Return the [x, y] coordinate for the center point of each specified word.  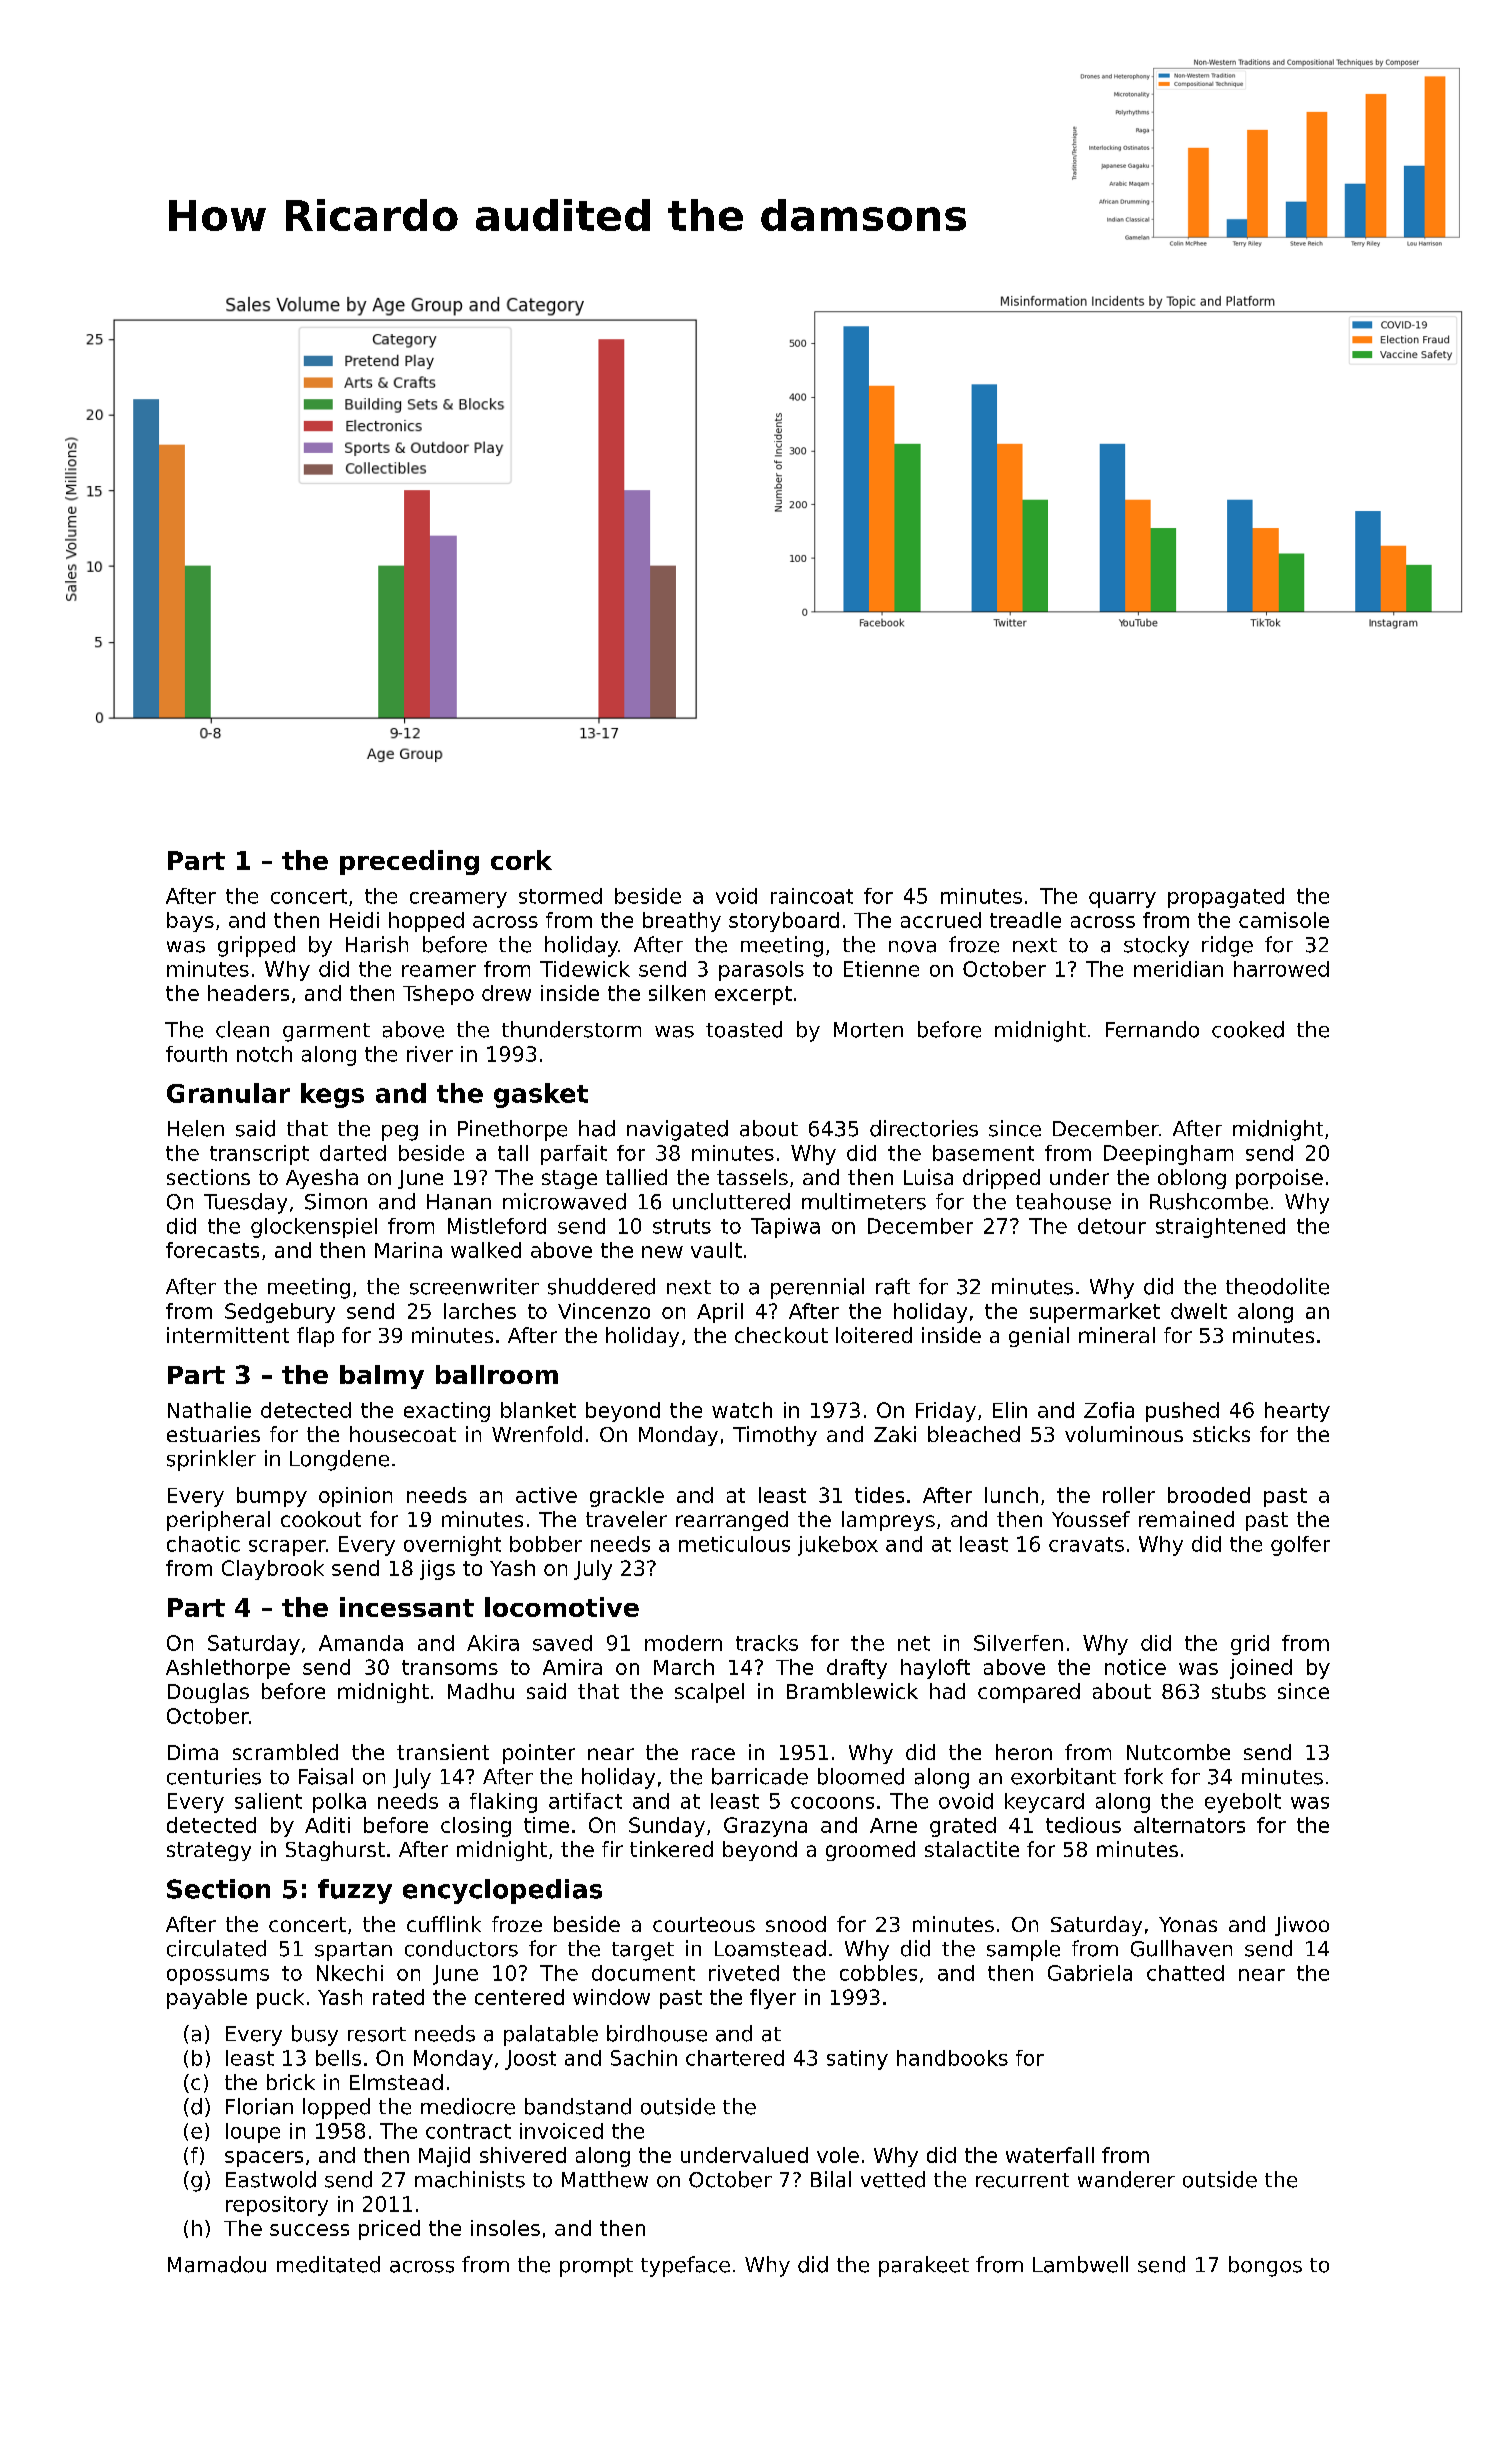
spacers [264, 2159]
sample [1023, 1950]
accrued [941, 920]
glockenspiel [314, 1228]
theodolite [1277, 1286]
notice [1135, 1667]
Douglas [208, 1693]
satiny [857, 2060]
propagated [1226, 898]
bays [190, 922]
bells [338, 2058]
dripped [1001, 1179]
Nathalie [209, 1410]
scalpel [709, 1693]
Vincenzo [604, 1311]
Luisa [928, 1177]
